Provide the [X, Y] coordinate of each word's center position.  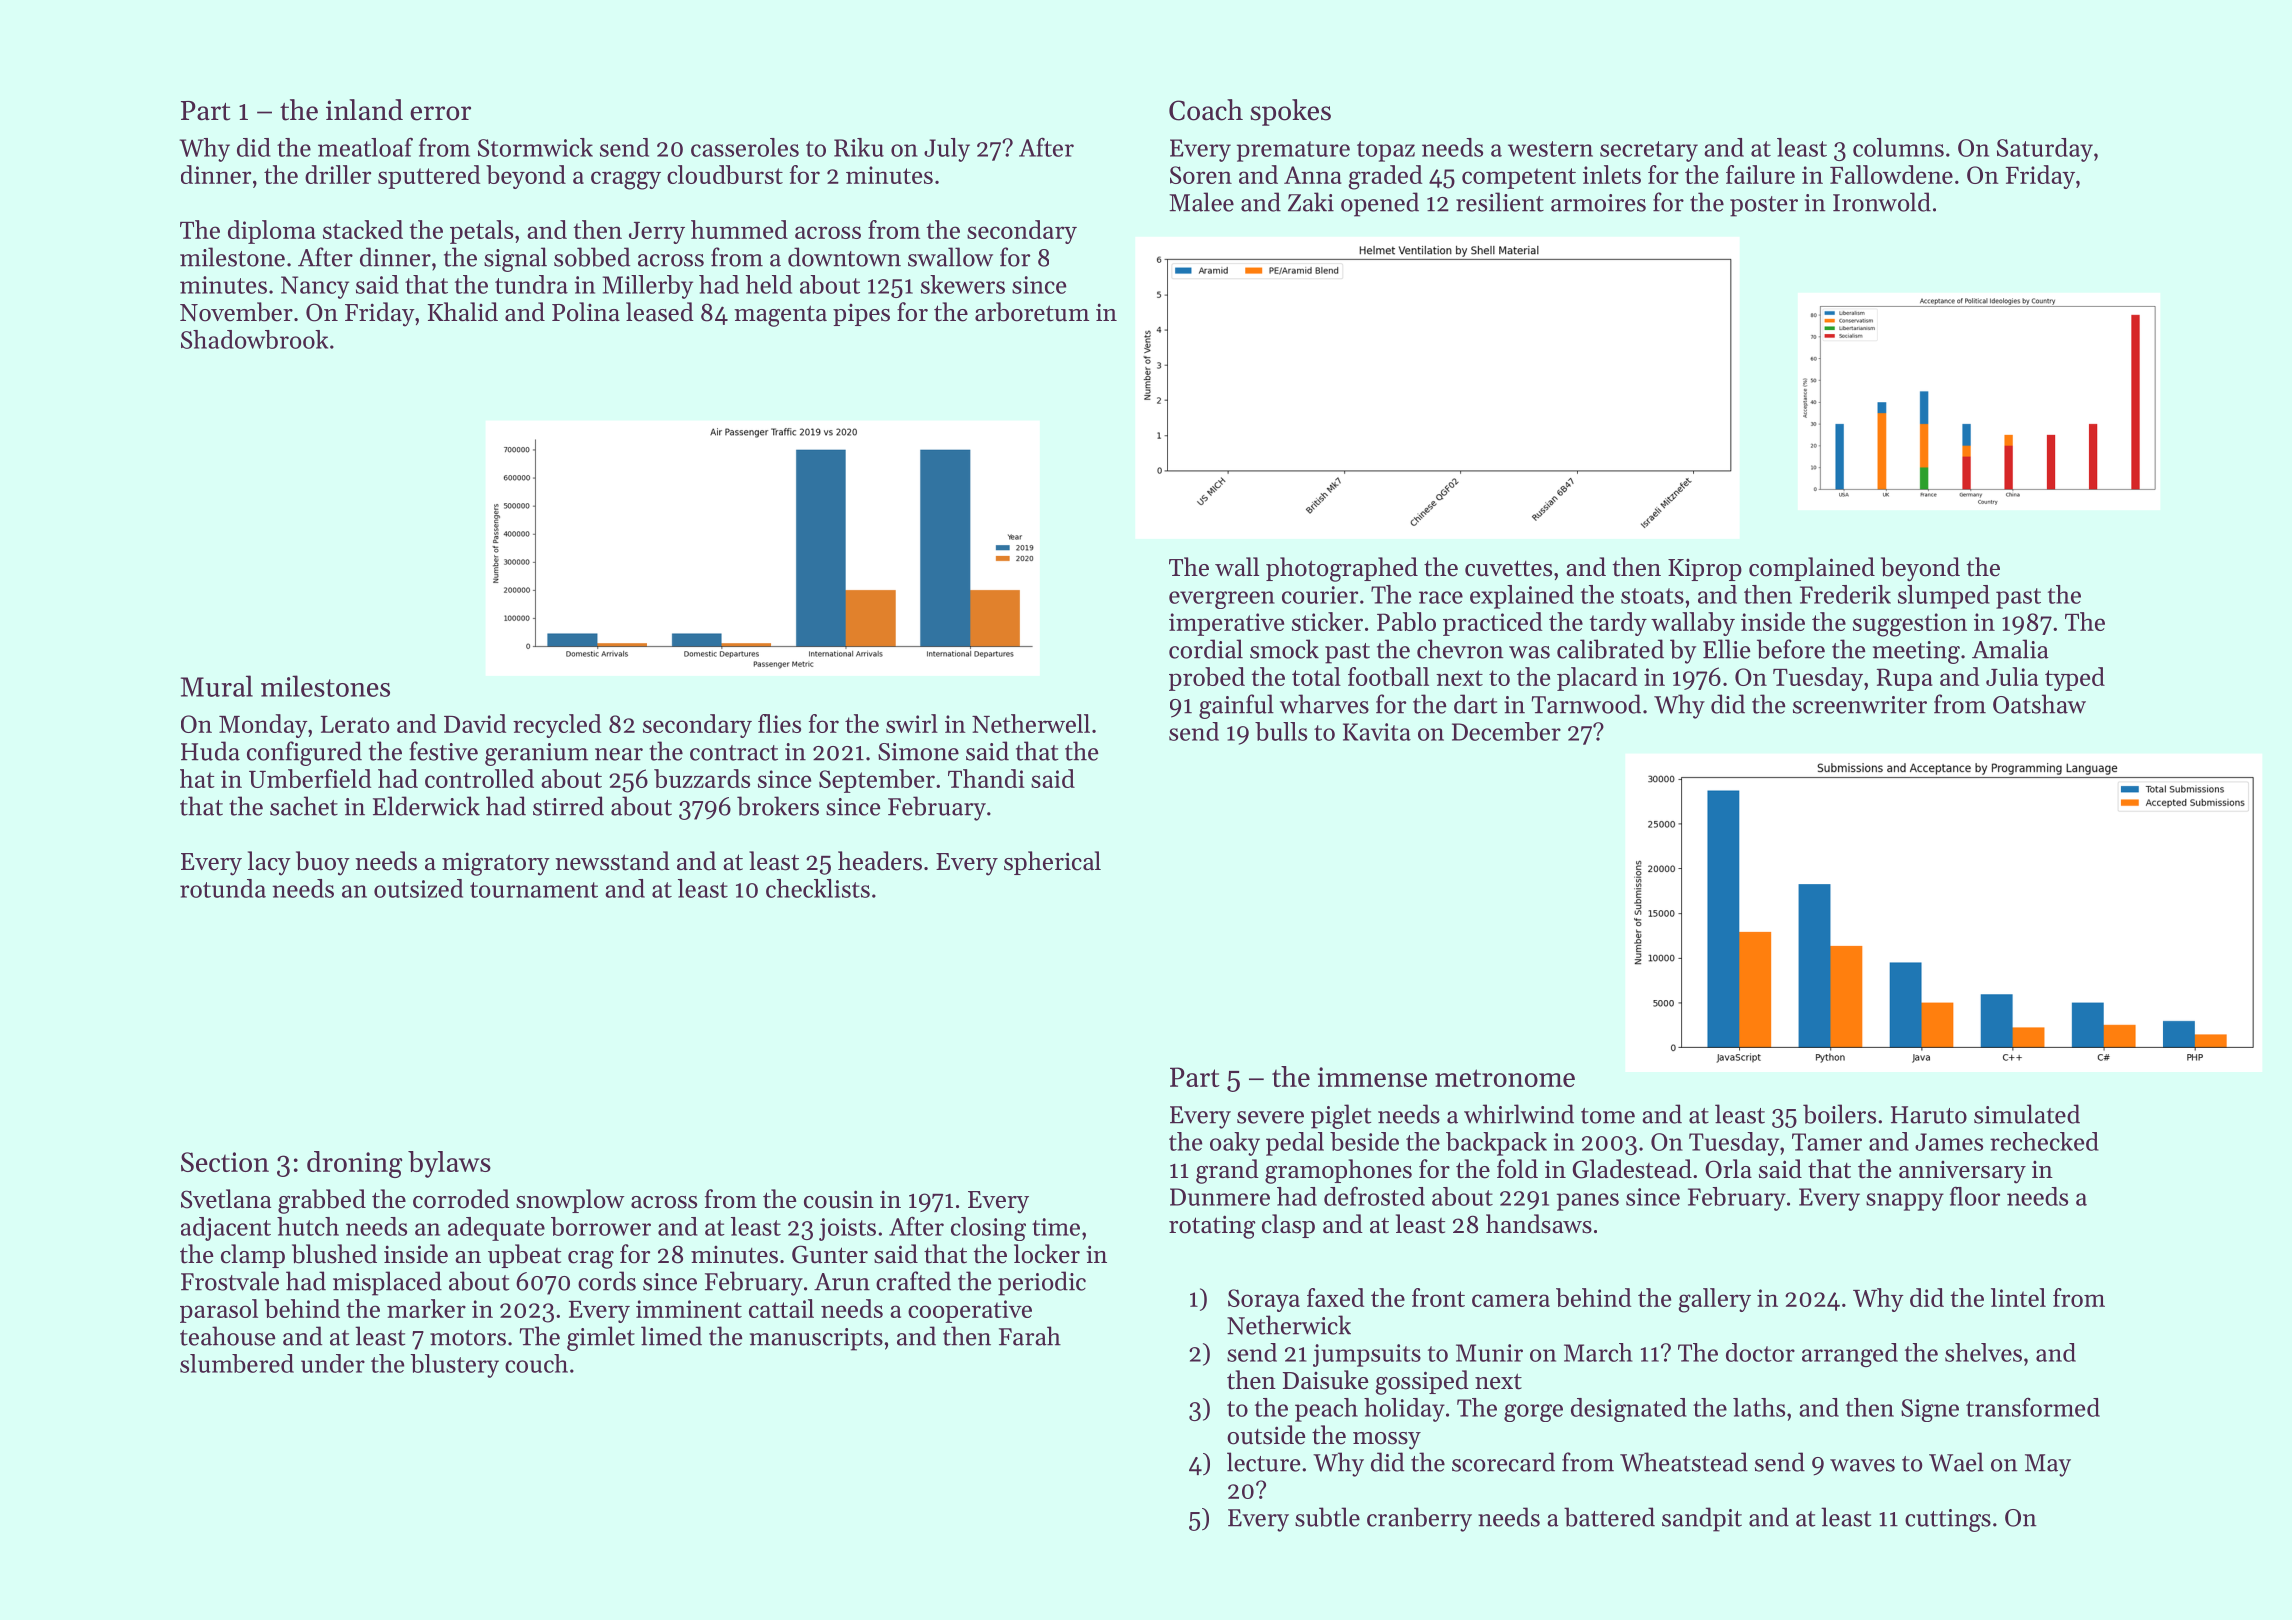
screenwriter [1860, 705]
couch [536, 1363]
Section [225, 1162]
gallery [1714, 1300]
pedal [1295, 1144]
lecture [1264, 1462]
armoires [1598, 203]
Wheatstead [1684, 1462]
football [1388, 676]
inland [364, 110]
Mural [217, 686]
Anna [1313, 175]
